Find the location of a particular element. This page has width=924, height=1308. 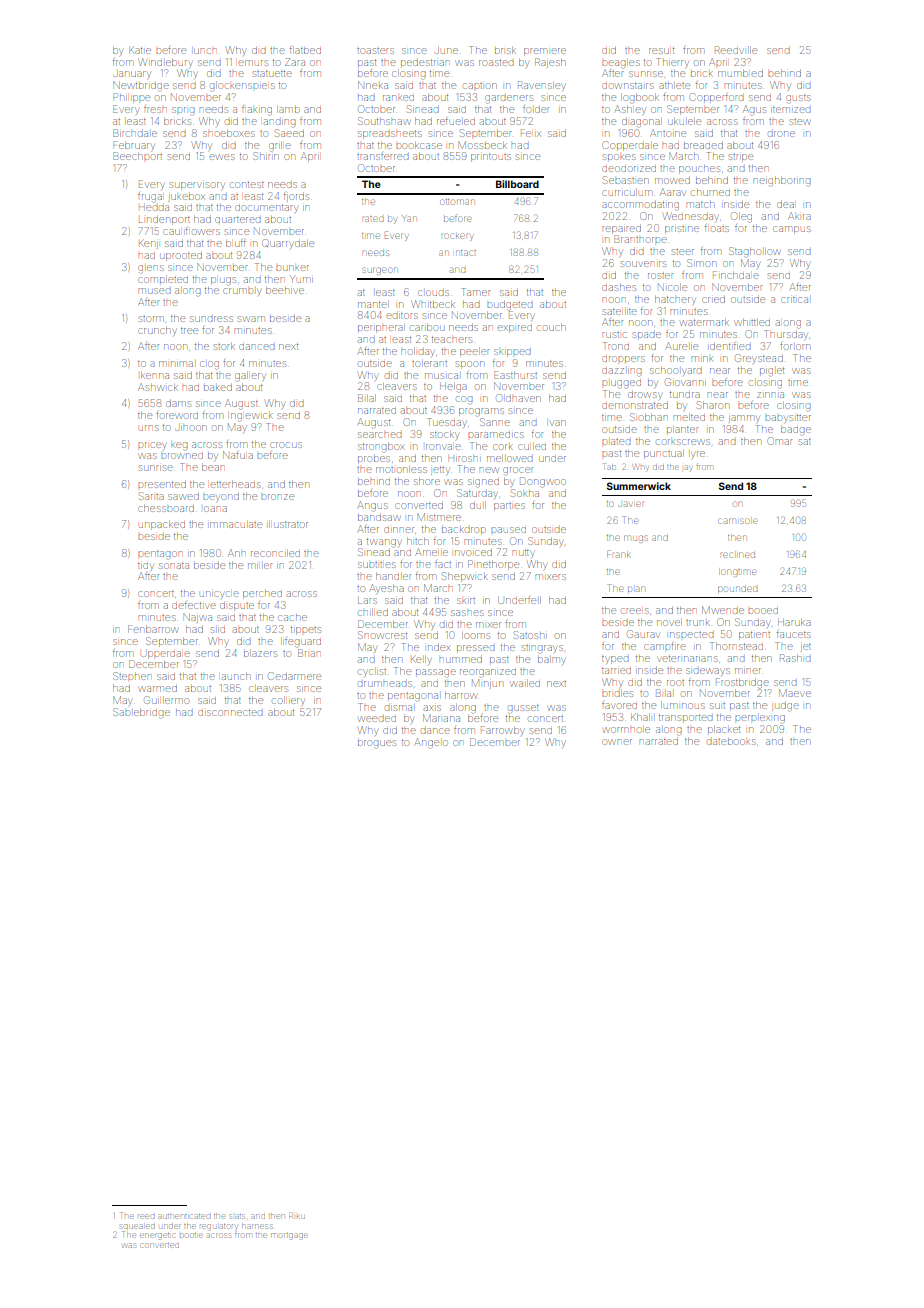

owner is located at coordinates (617, 742).
